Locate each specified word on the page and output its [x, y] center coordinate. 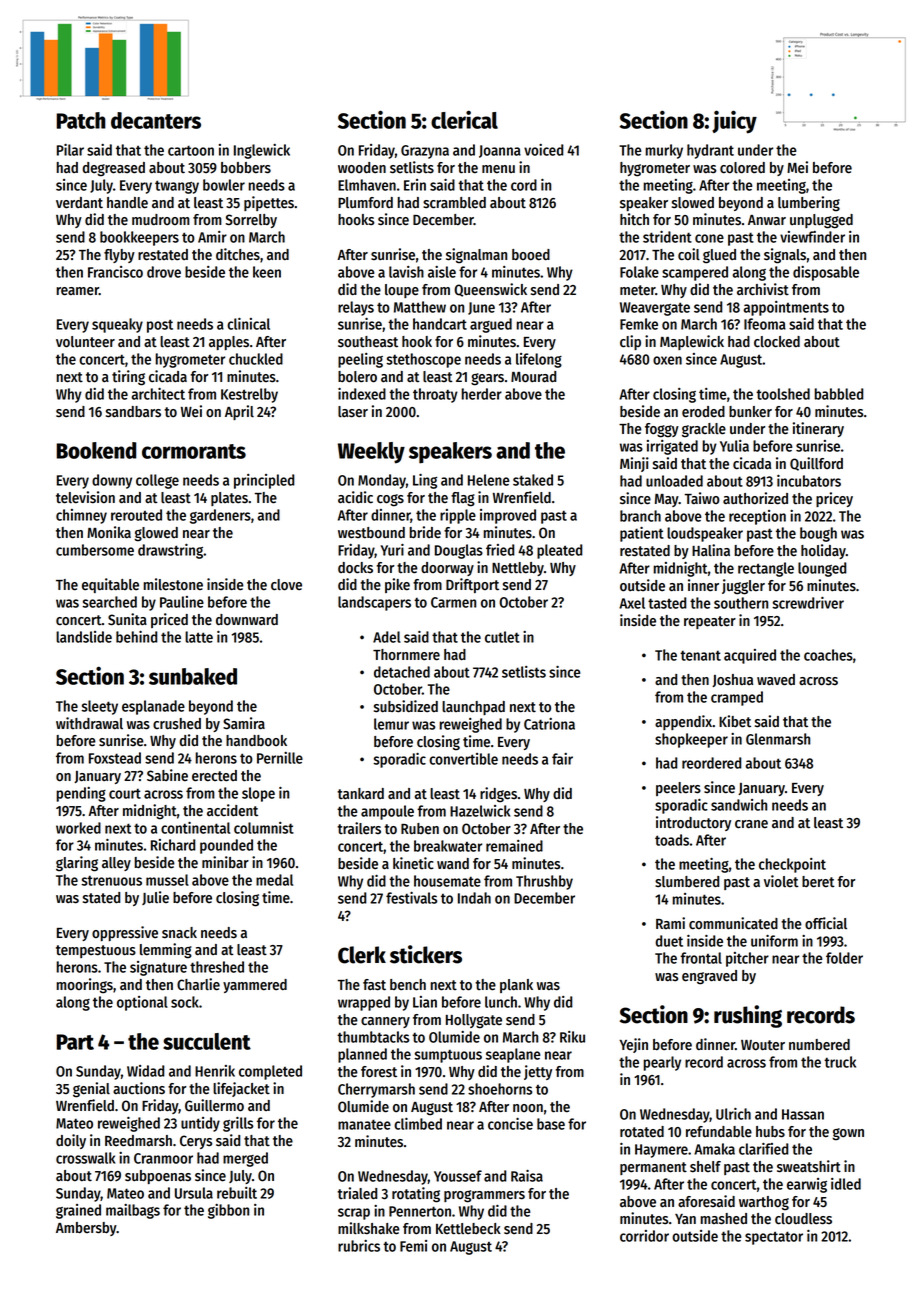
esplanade [153, 707]
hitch [634, 219]
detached [402, 672]
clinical [248, 324]
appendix [683, 722]
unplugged [821, 221]
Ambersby [86, 1229]
